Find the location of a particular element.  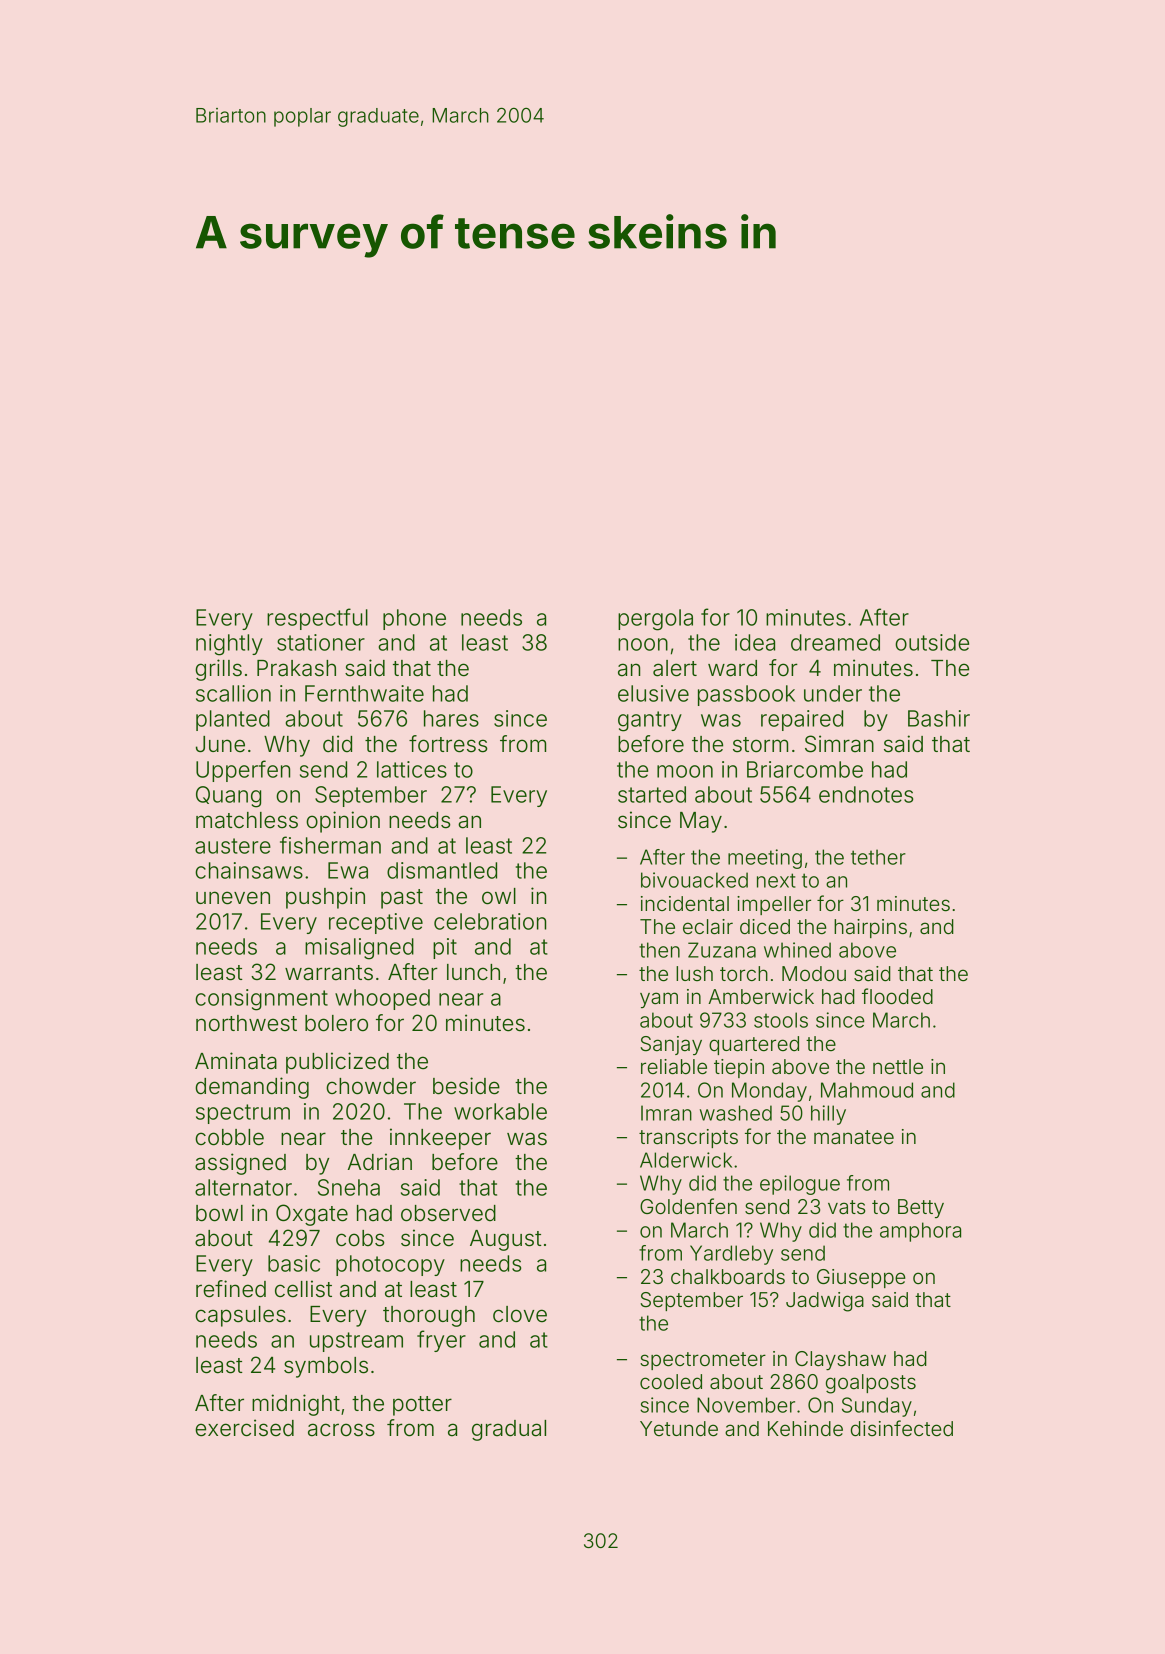

August is located at coordinates (506, 1240).
